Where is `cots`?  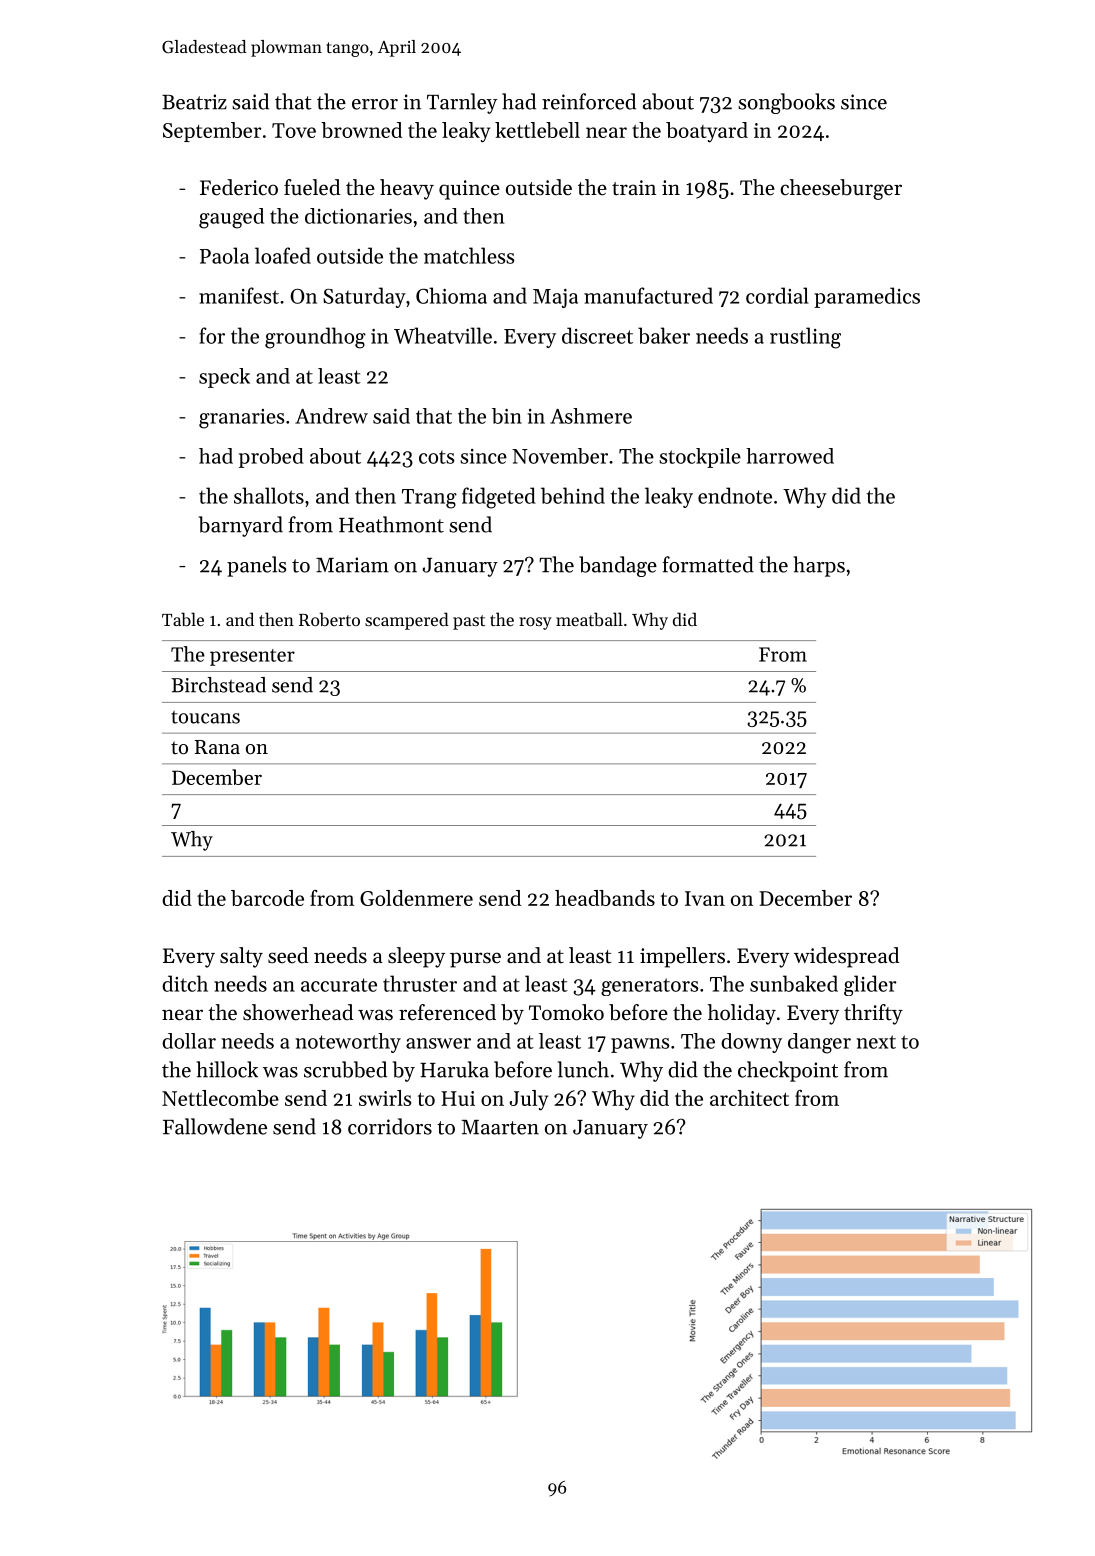
cots is located at coordinates (436, 457).
